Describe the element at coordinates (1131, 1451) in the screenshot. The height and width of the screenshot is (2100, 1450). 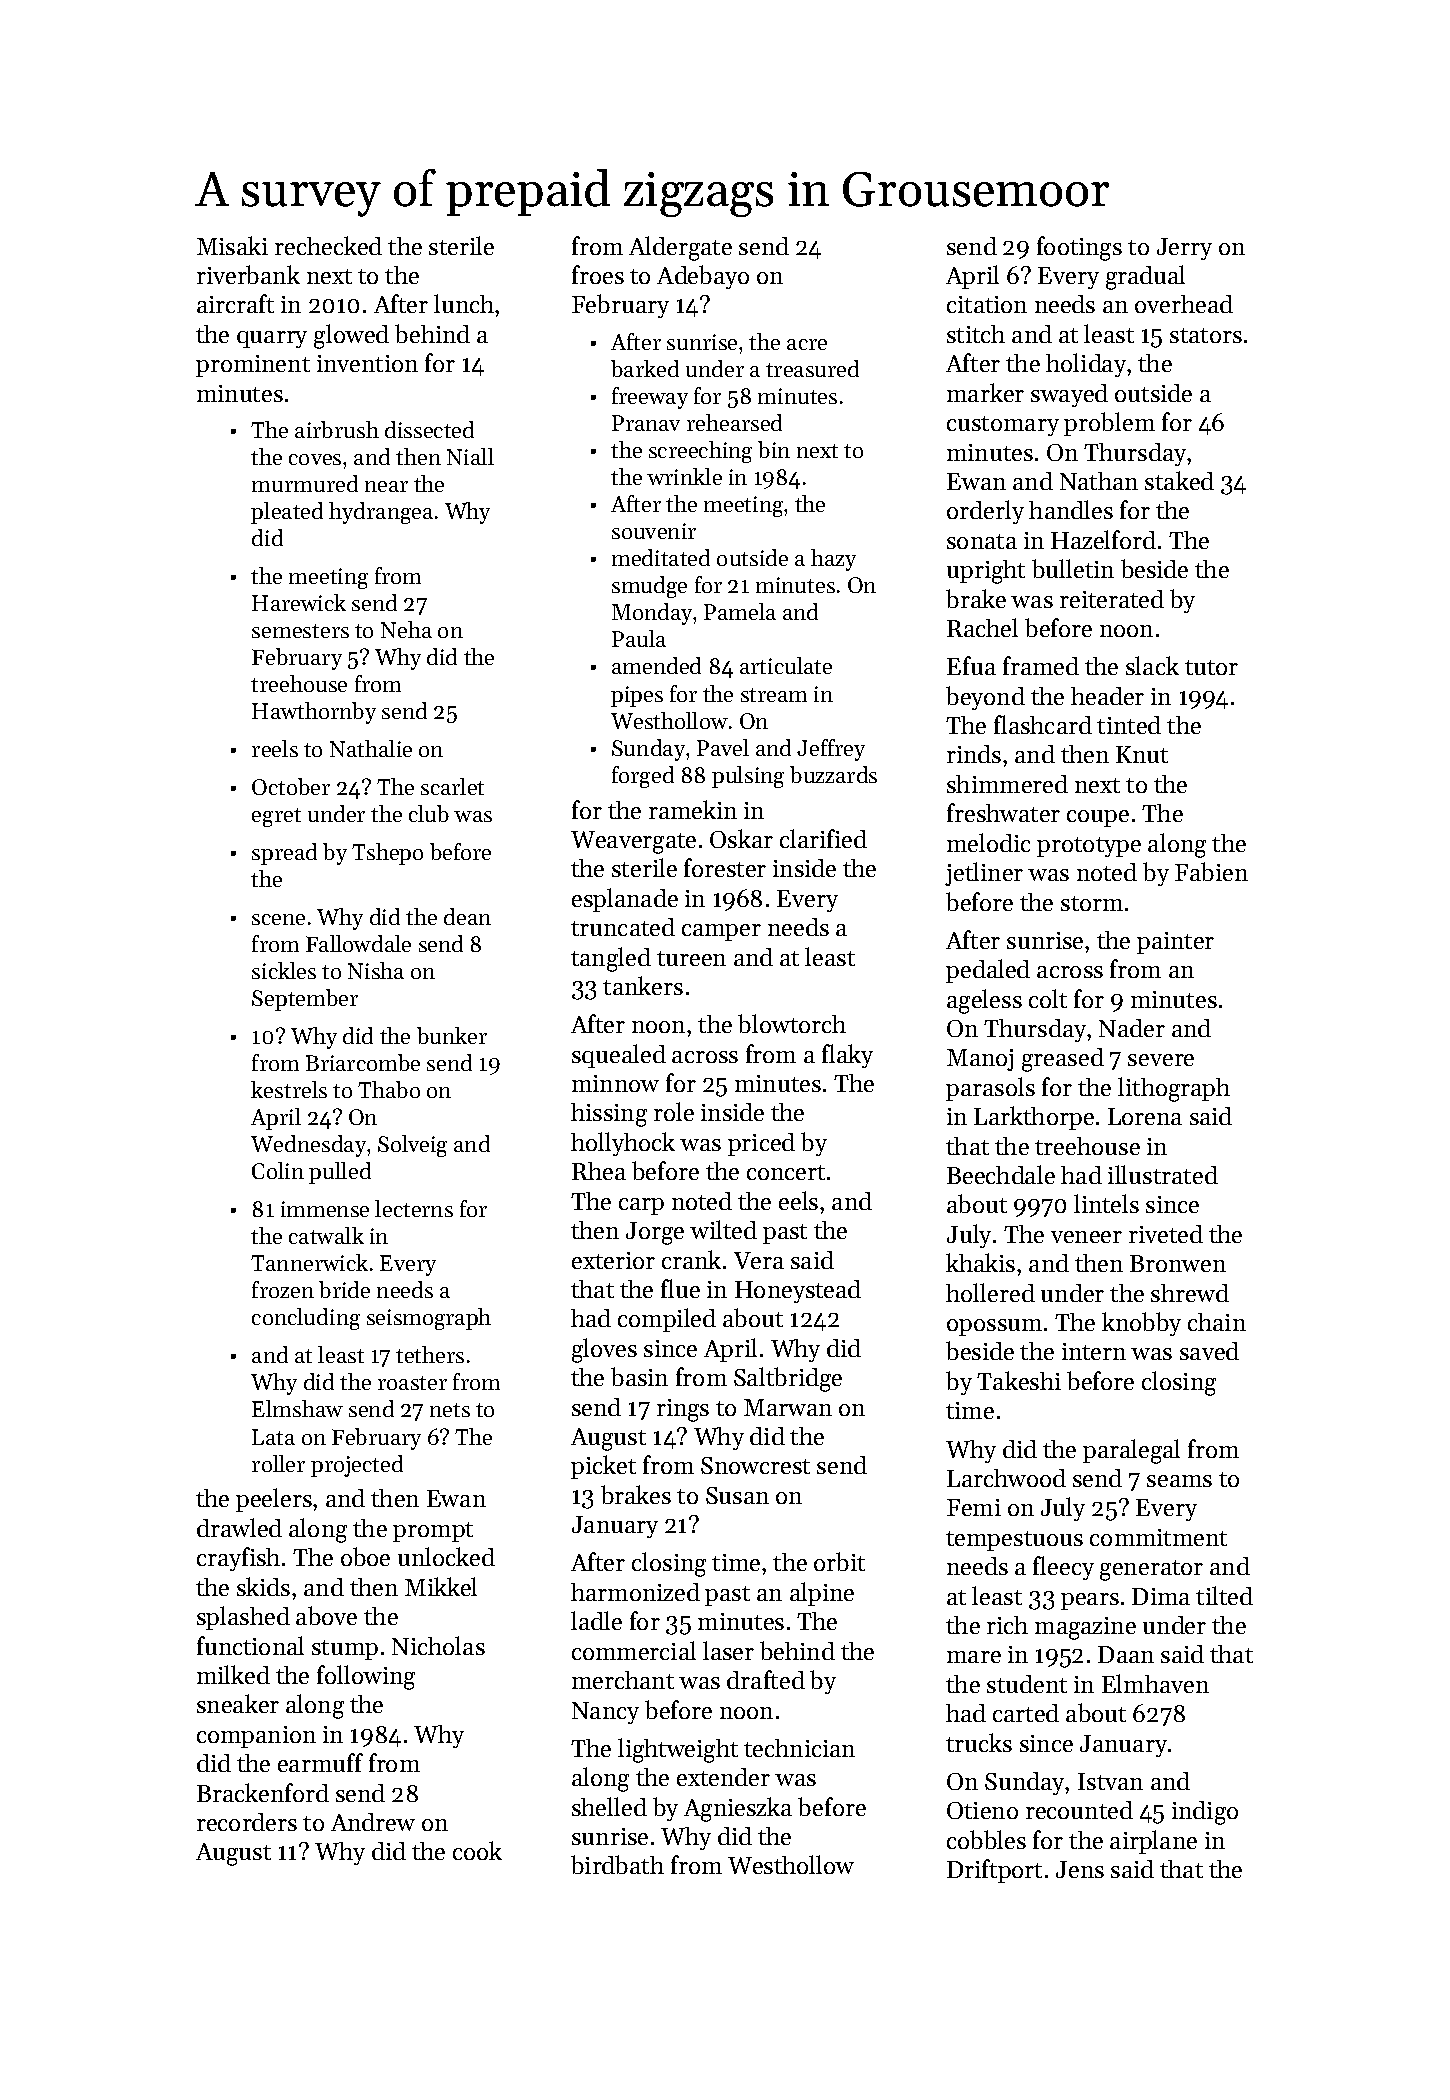
I see `paralegal` at that location.
